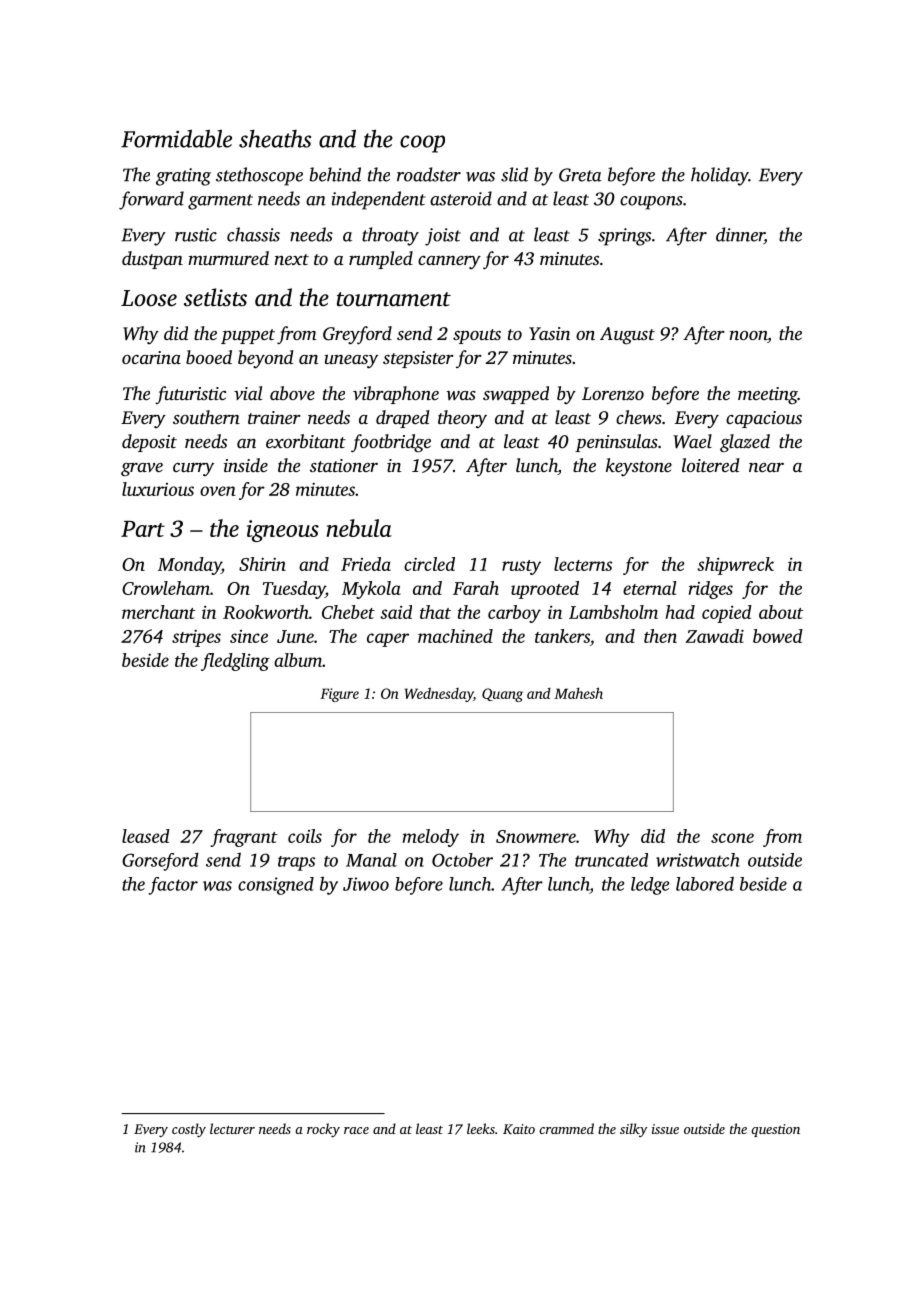  What do you see at coordinates (766, 467) in the page?
I see `near` at bounding box center [766, 467].
